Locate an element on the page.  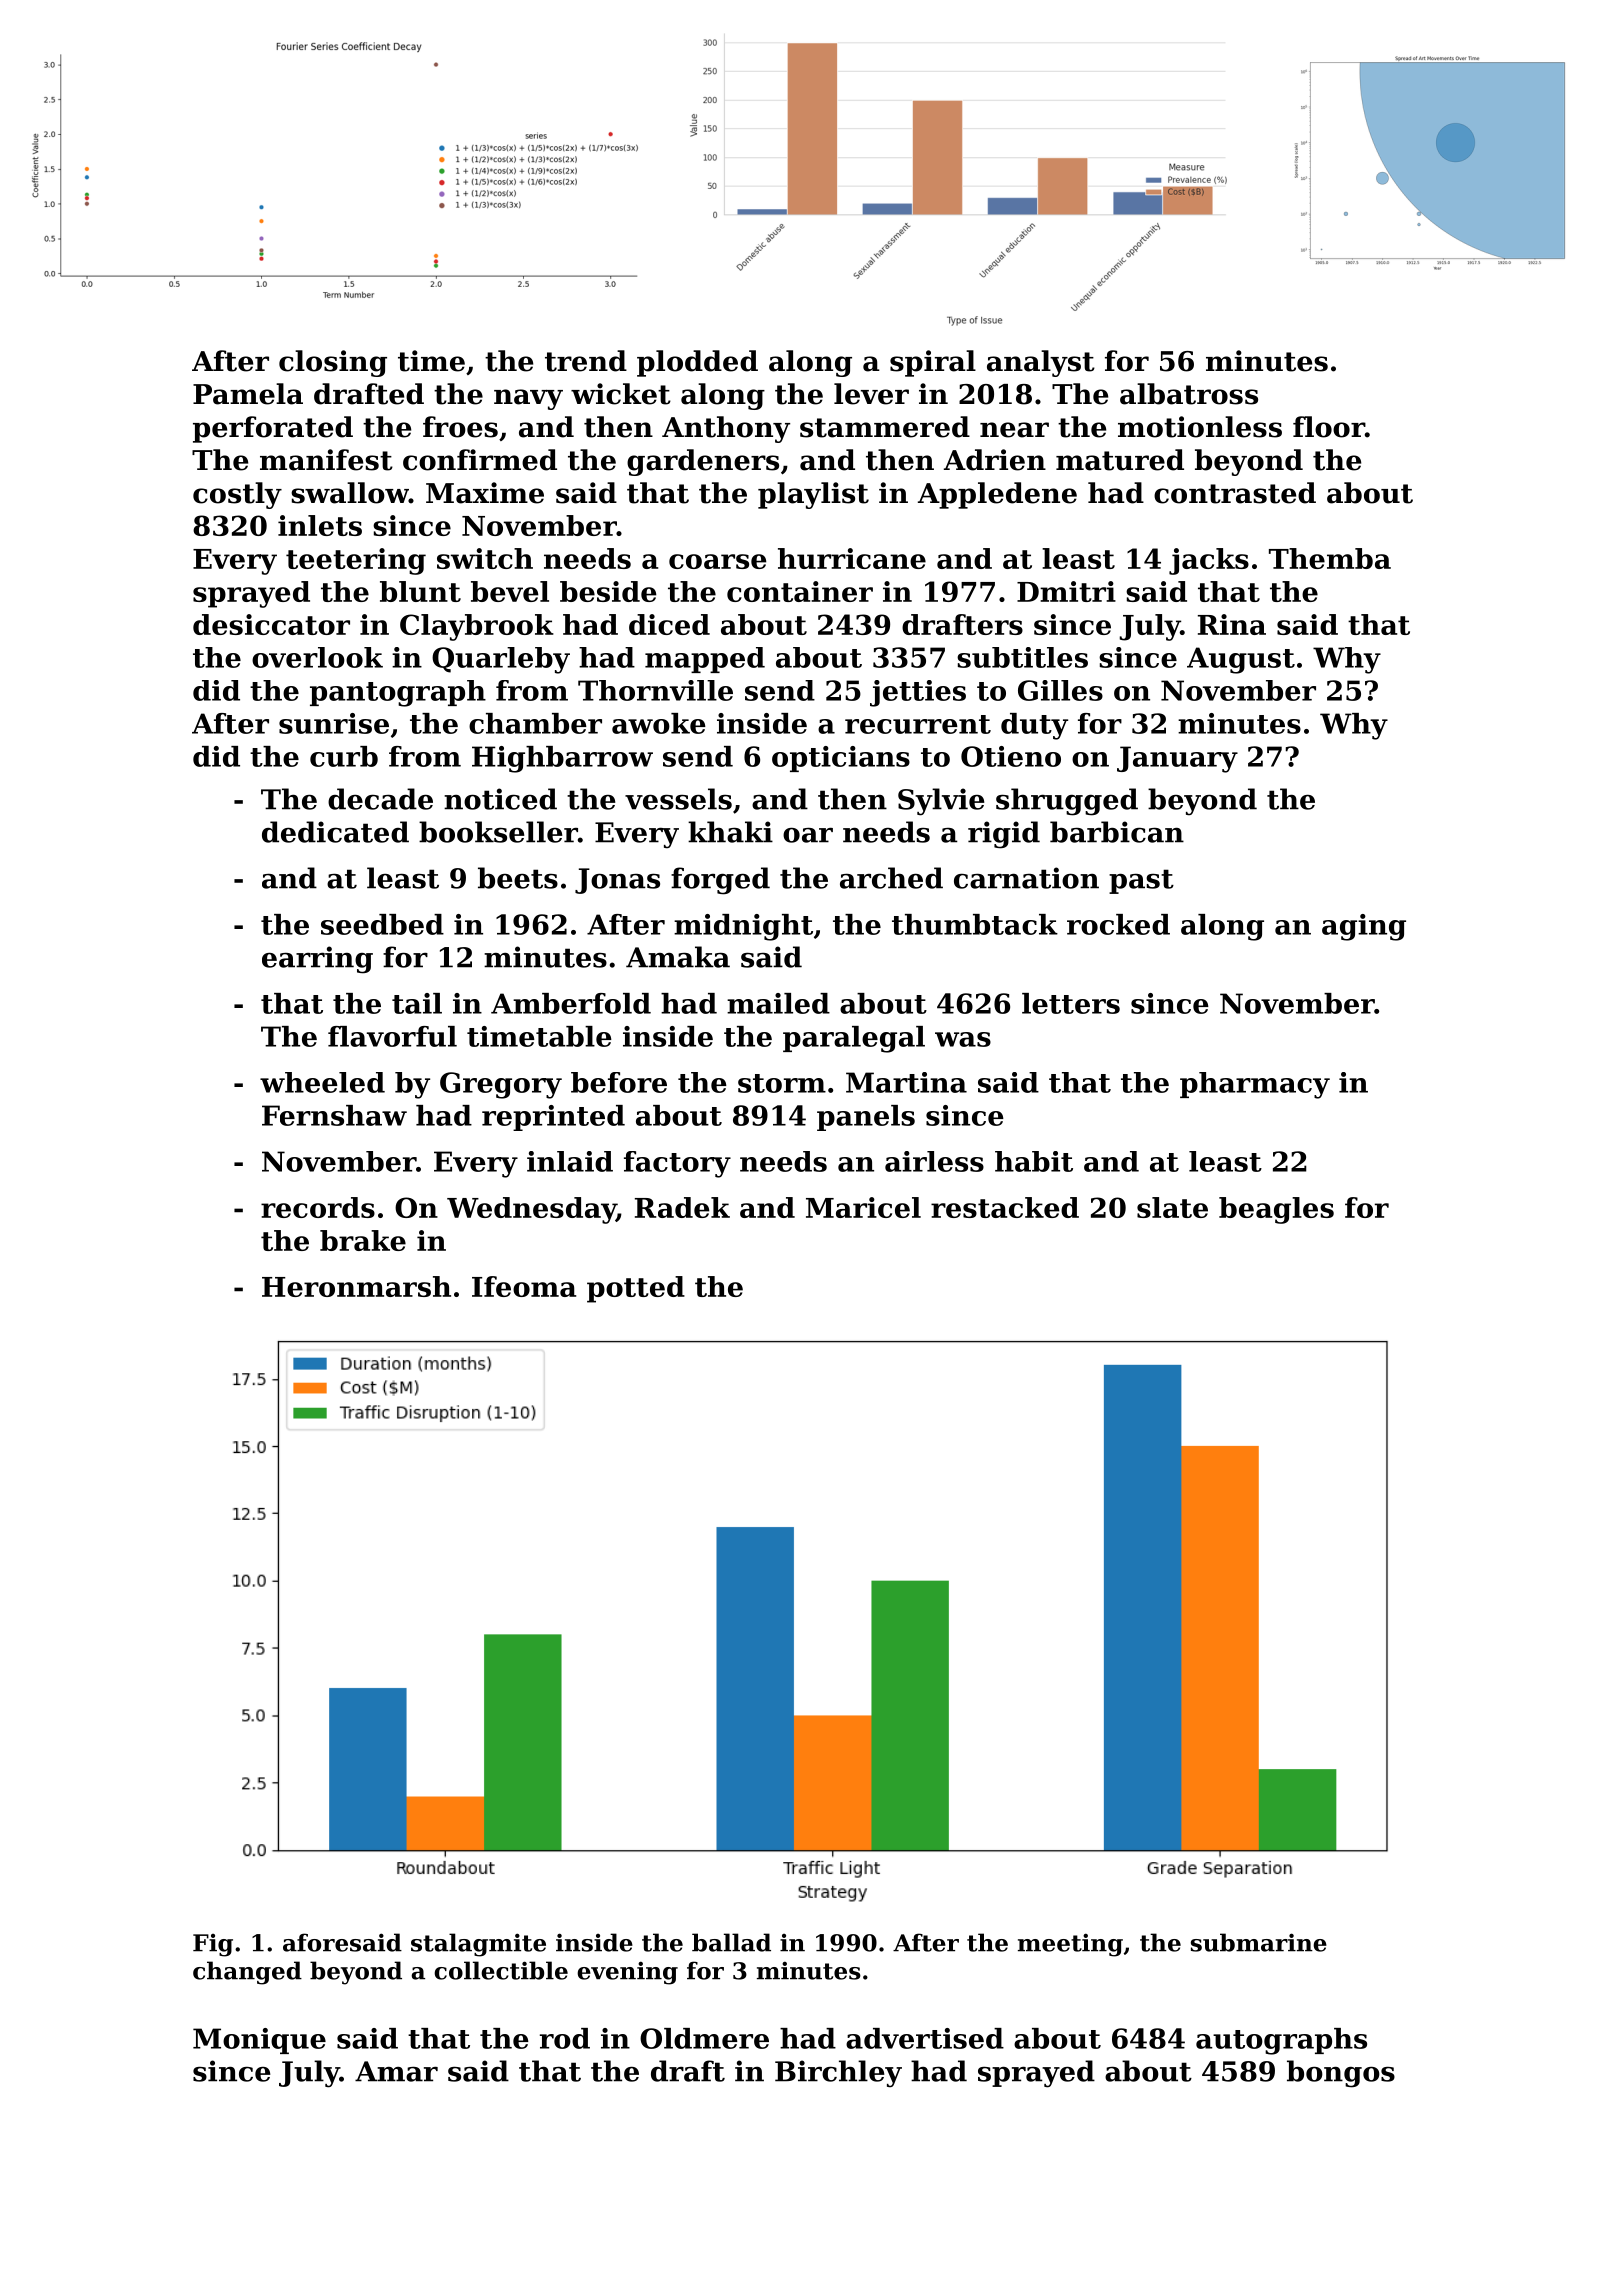
Maricel is located at coordinates (863, 1207).
